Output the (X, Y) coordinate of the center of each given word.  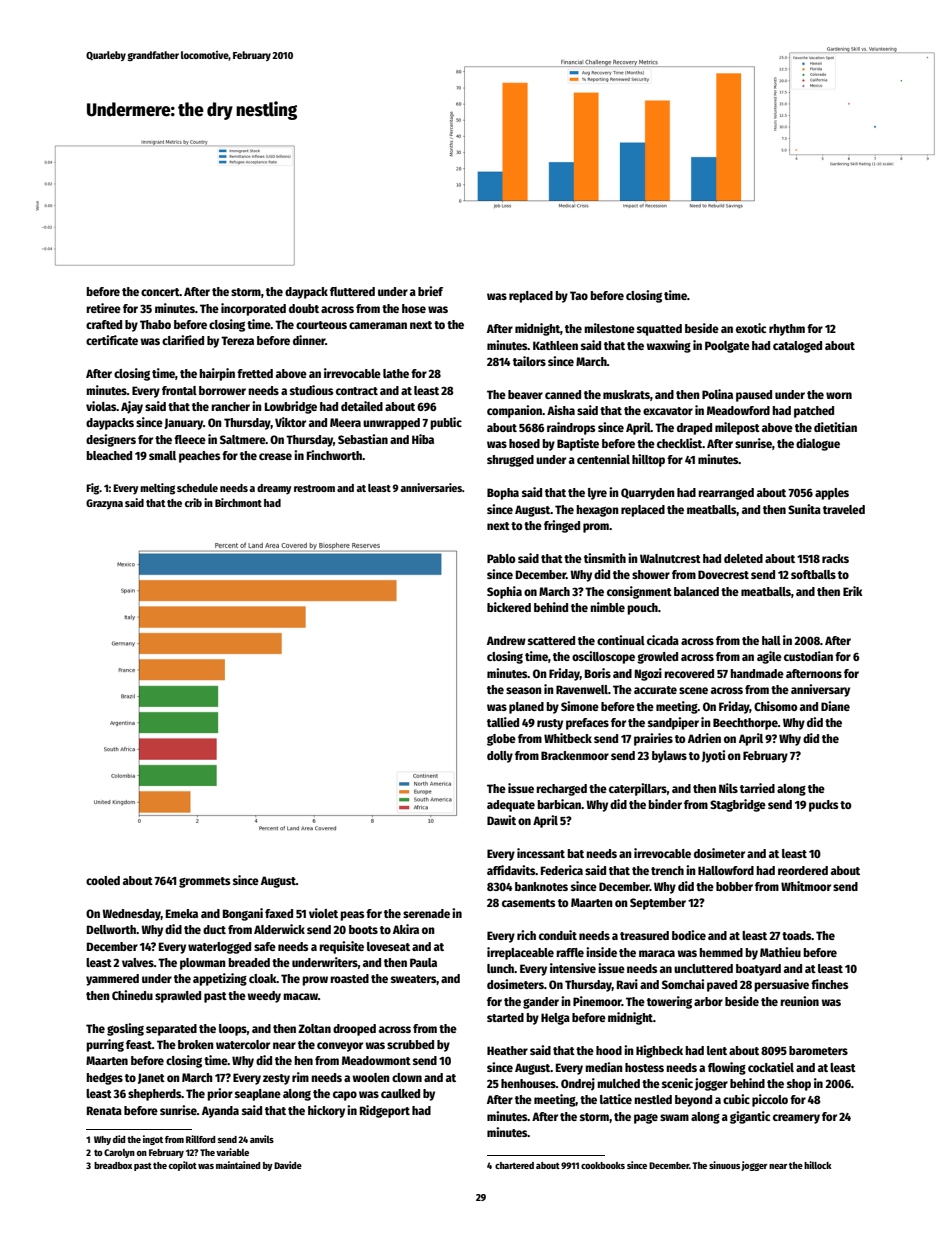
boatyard (758, 970)
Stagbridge (738, 805)
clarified (183, 340)
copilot (183, 1166)
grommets (204, 882)
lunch (501, 968)
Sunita (804, 509)
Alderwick (279, 929)
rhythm (787, 330)
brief (430, 291)
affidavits (511, 870)
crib (193, 502)
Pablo (501, 558)
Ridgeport (385, 1111)
